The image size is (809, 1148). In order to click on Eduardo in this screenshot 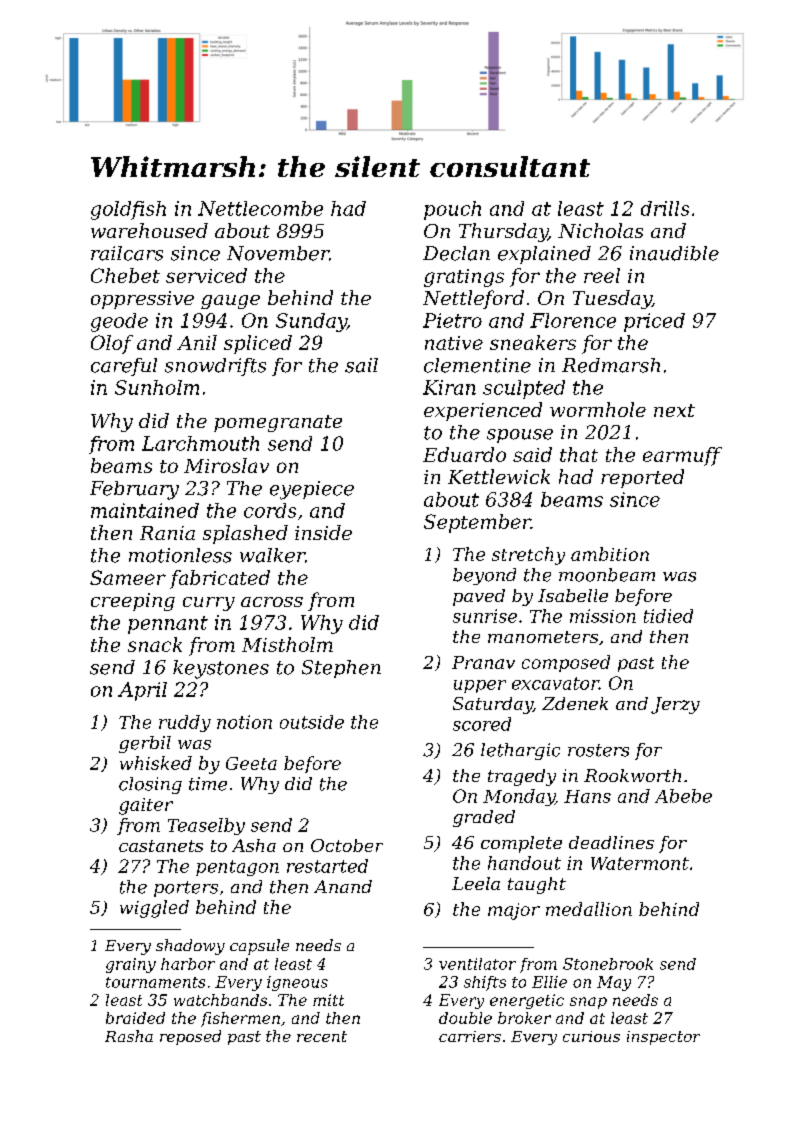, I will do `click(464, 454)`.
